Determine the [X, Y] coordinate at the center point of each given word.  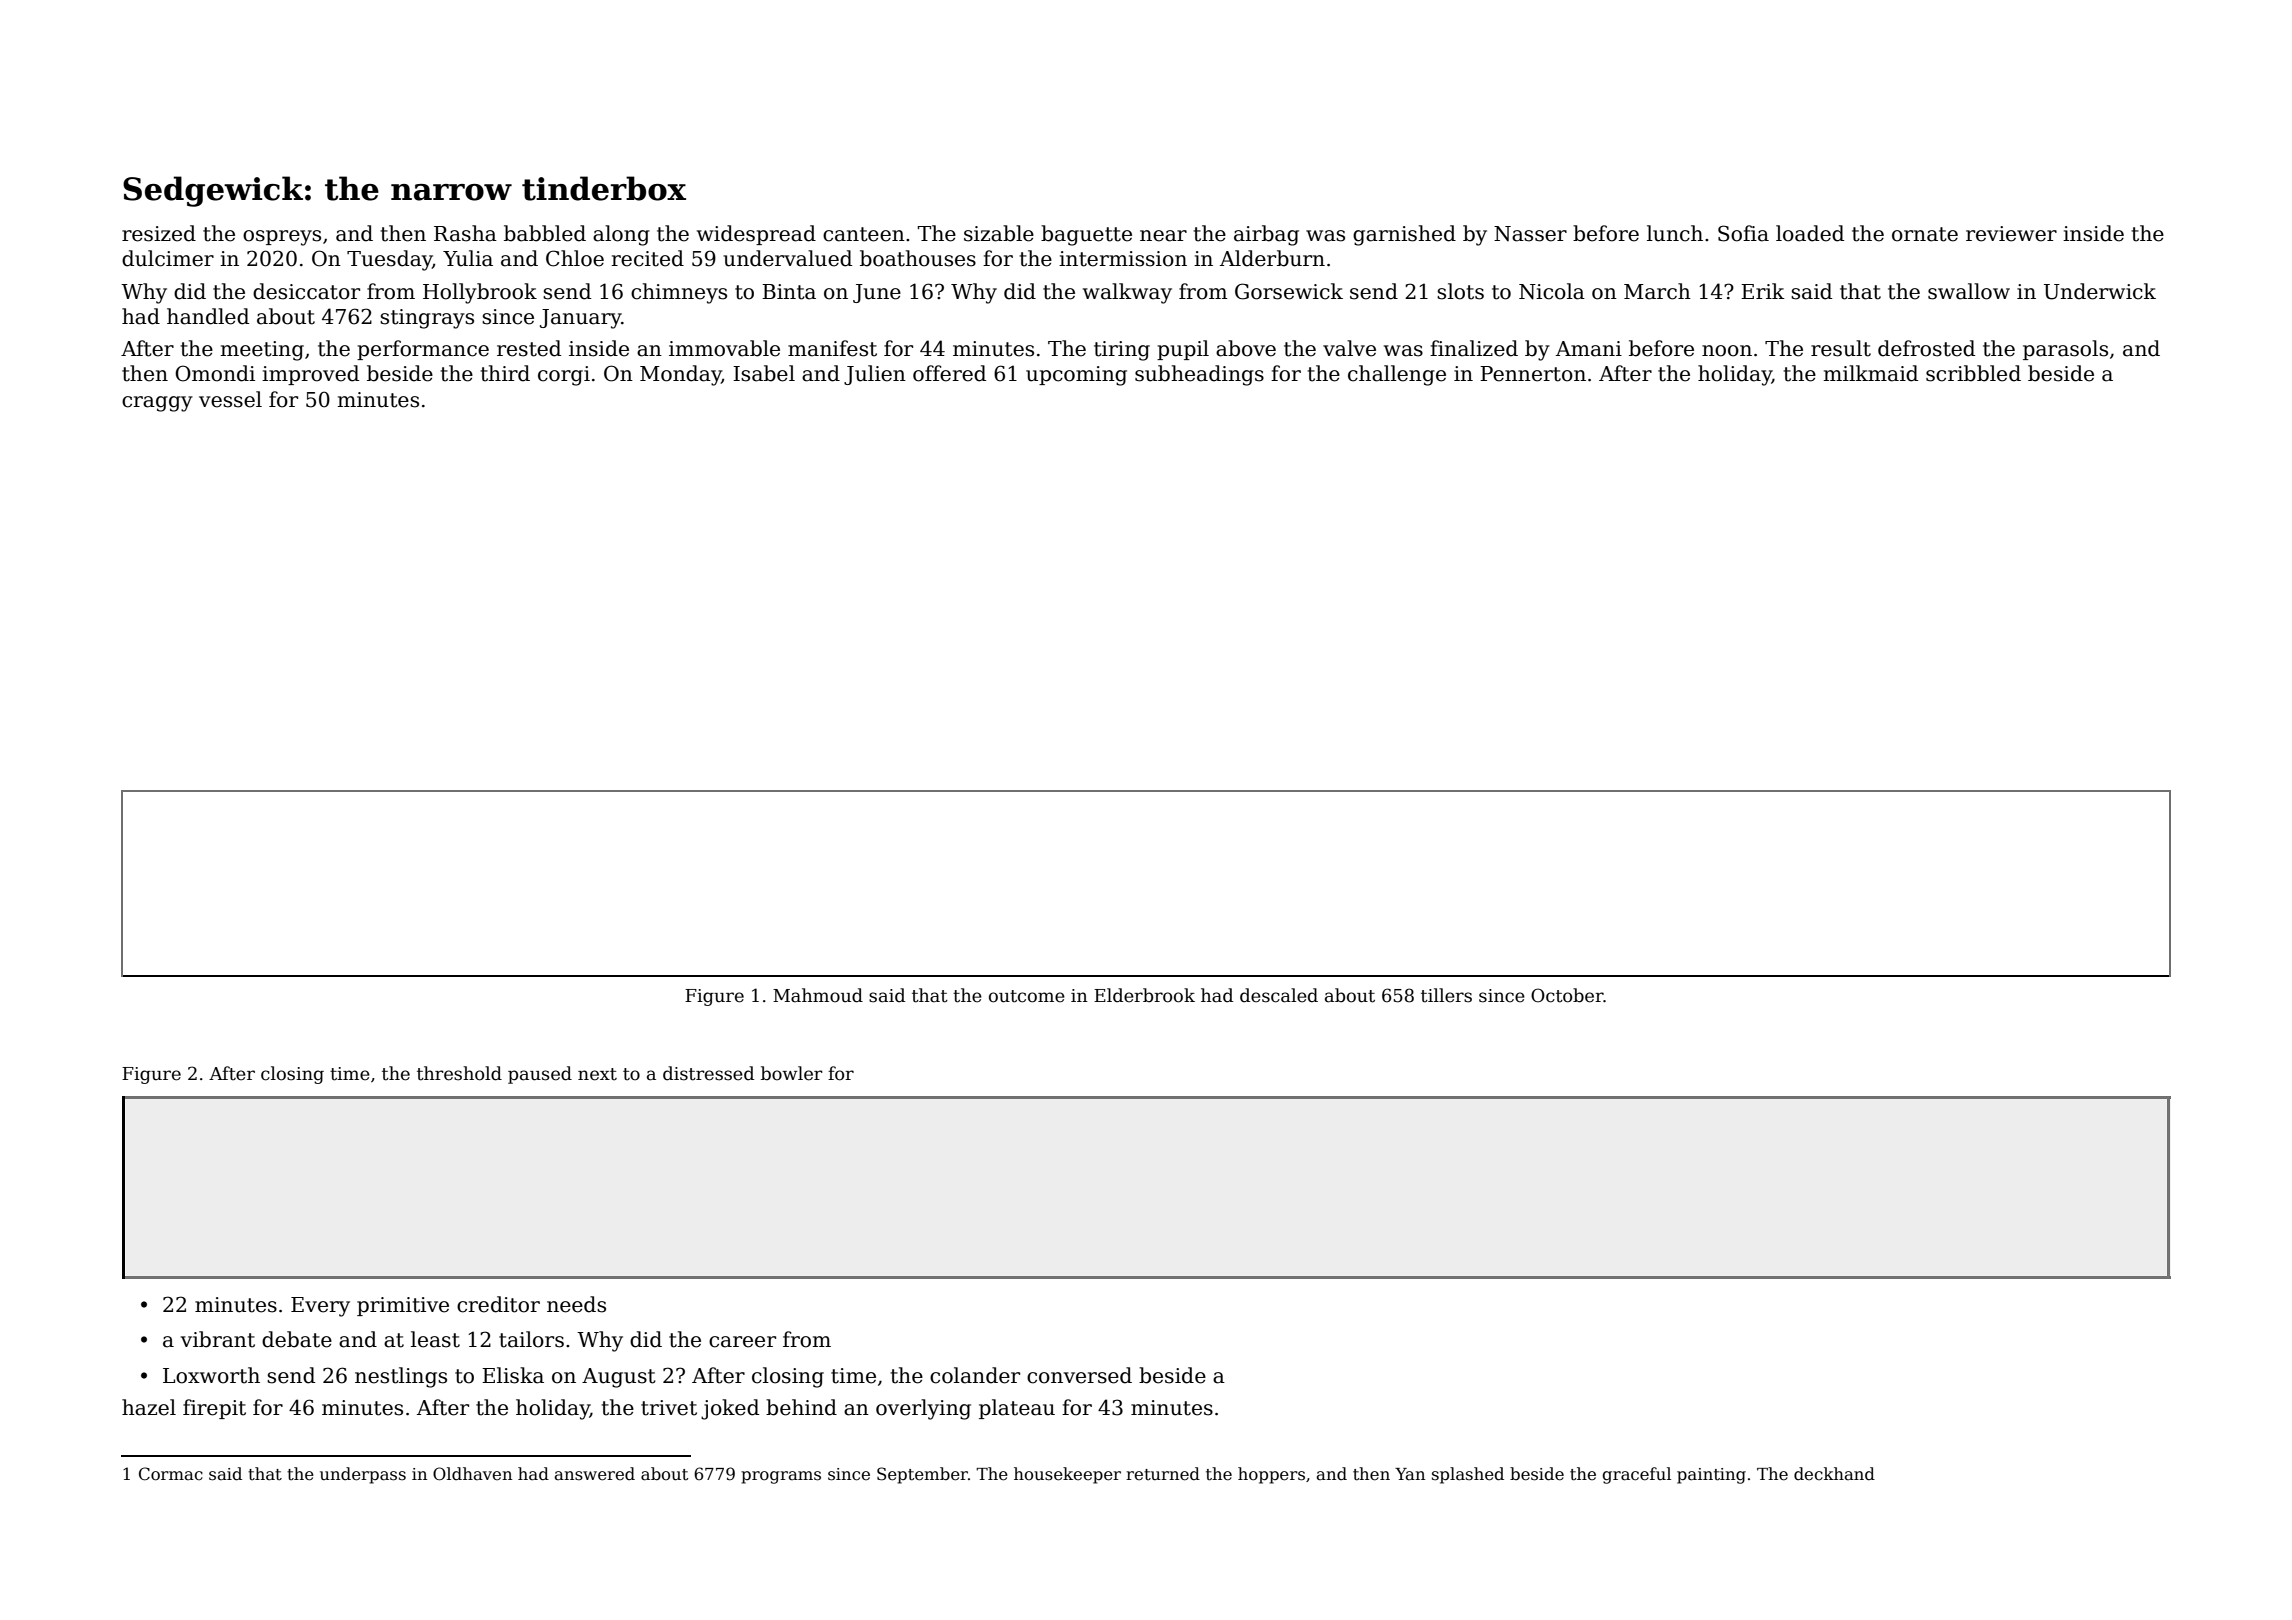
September [922, 1475]
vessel [230, 399]
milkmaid [1871, 373]
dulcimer [168, 258]
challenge [1397, 375]
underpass [363, 1475]
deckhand [1834, 1474]
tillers [1446, 995]
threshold [459, 1073]
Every [320, 1307]
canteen [864, 234]
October [1567, 995]
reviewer [2011, 234]
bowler [792, 1073]
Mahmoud [818, 995]
